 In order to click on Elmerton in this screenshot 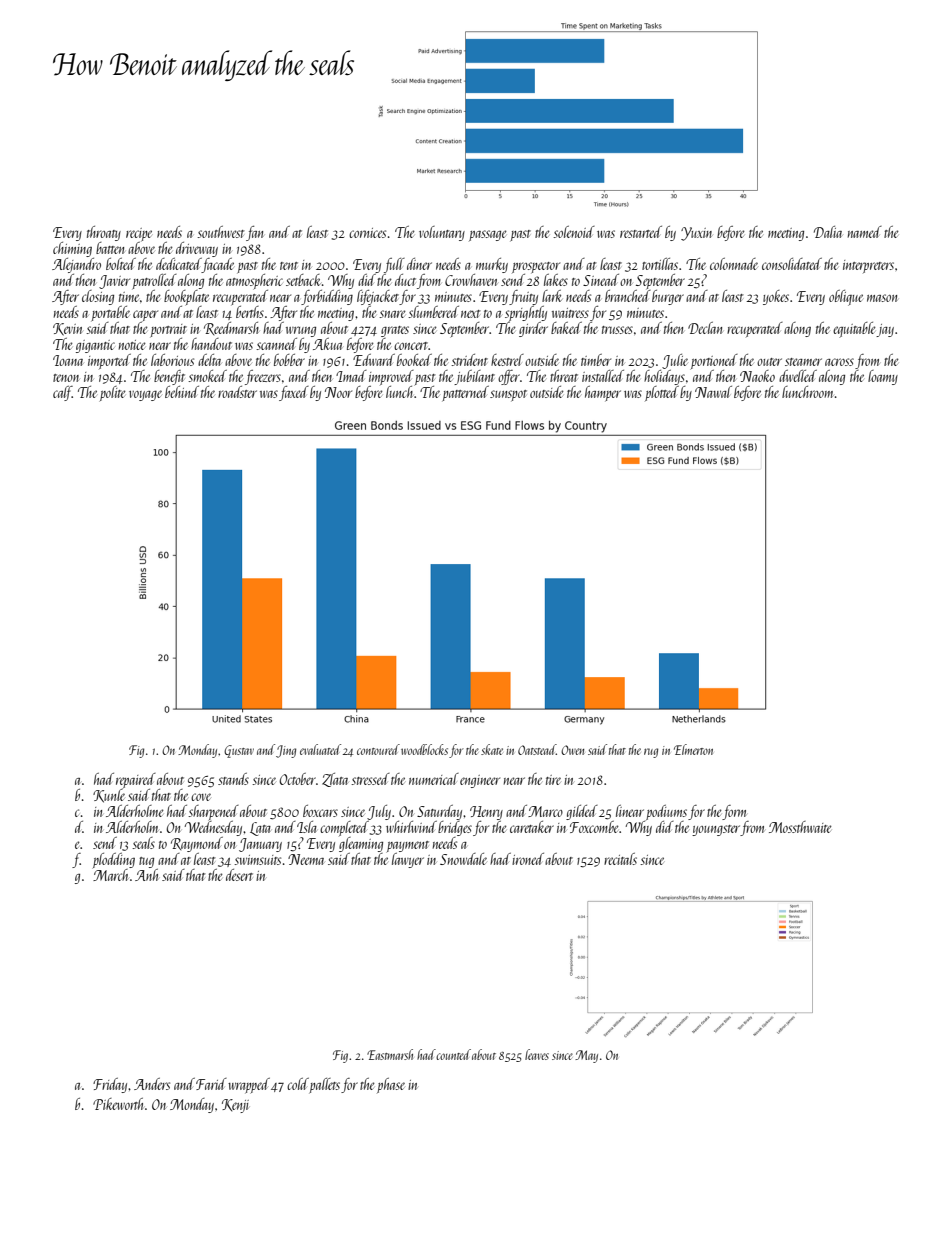, I will do `click(693, 749)`.
